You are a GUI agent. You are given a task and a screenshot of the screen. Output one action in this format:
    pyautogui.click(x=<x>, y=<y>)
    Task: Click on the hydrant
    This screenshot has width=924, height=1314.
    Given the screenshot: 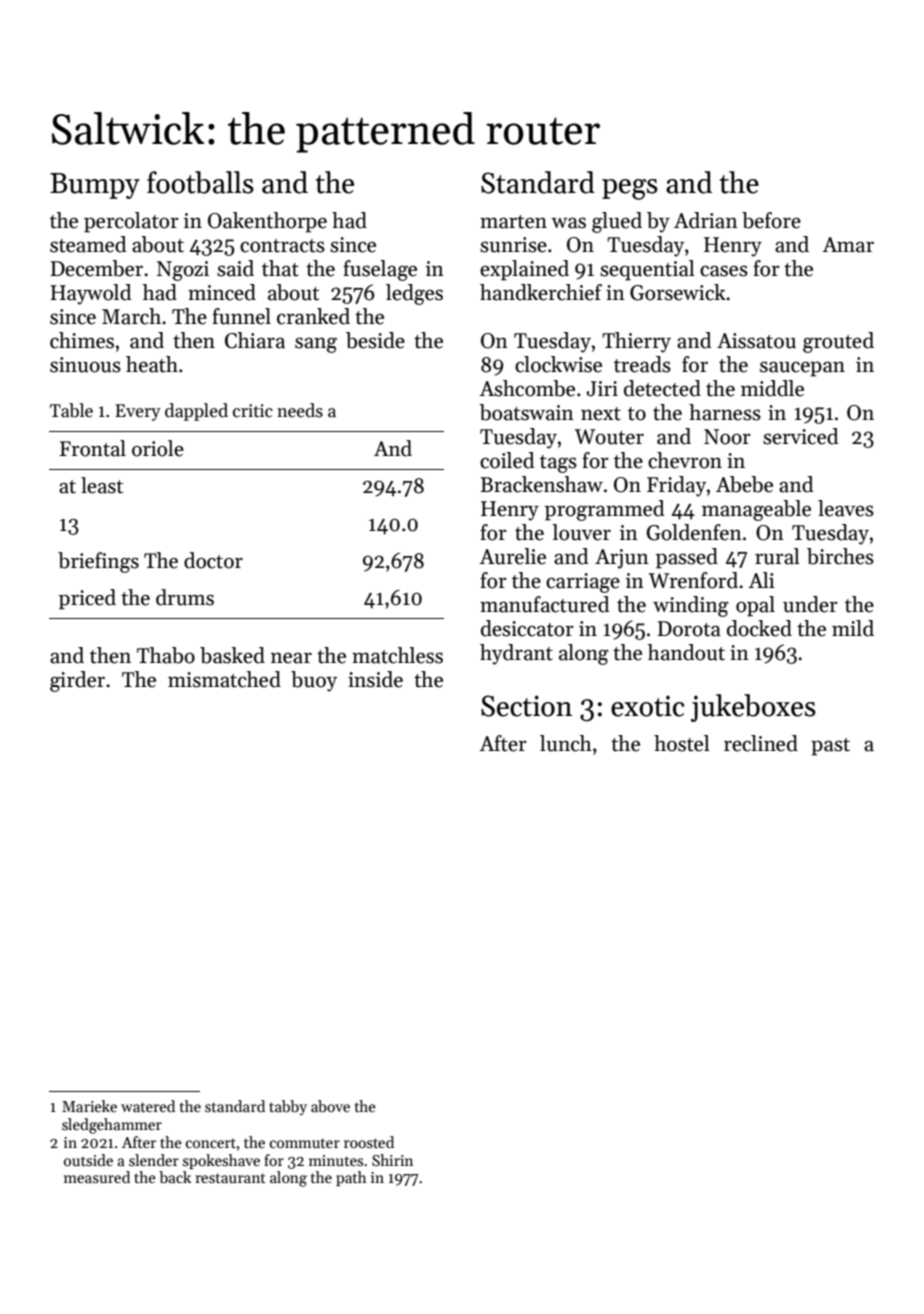 What is the action you would take?
    pyautogui.click(x=516, y=654)
